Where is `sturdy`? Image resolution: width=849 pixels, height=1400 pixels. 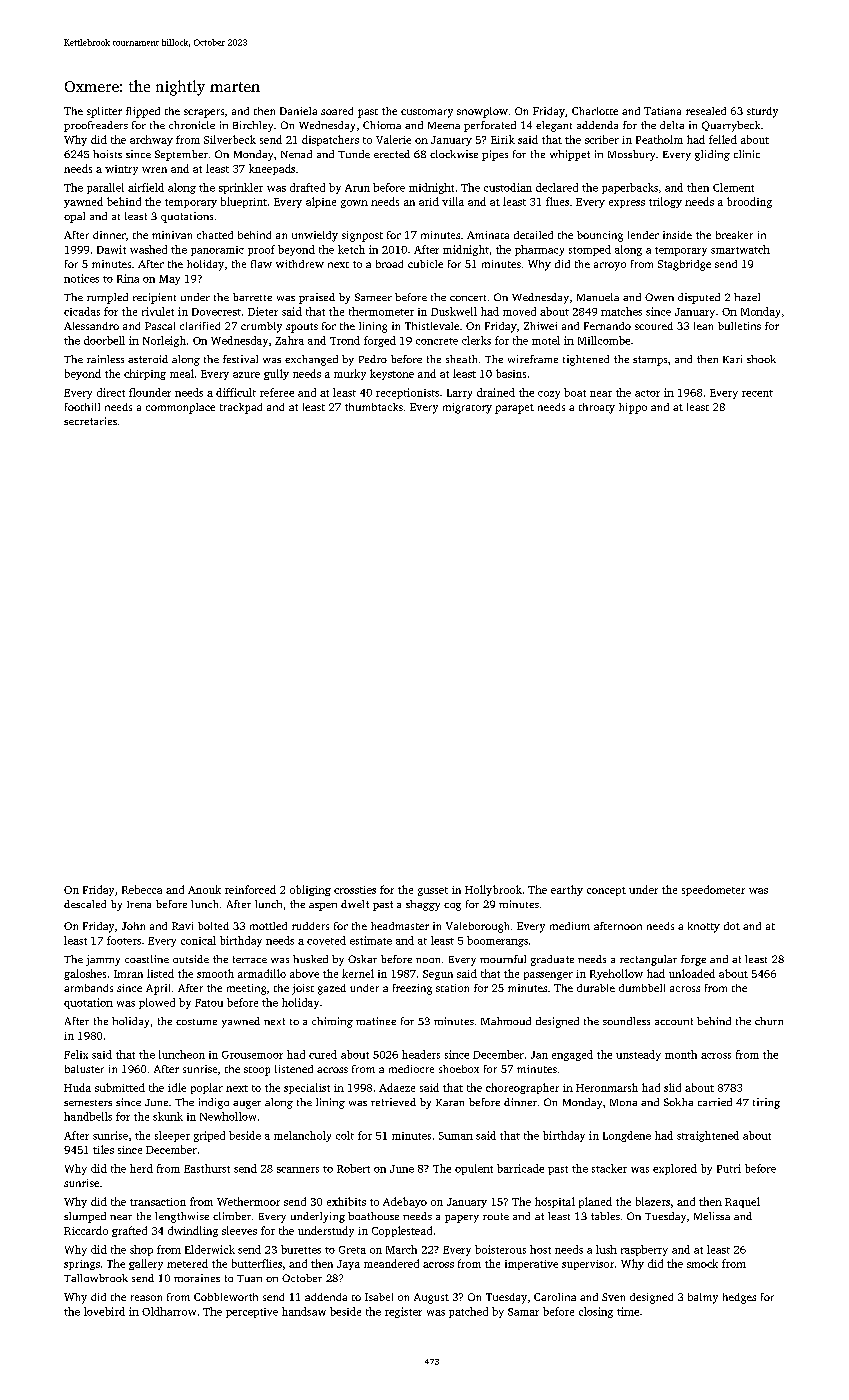
sturdy is located at coordinates (762, 112).
